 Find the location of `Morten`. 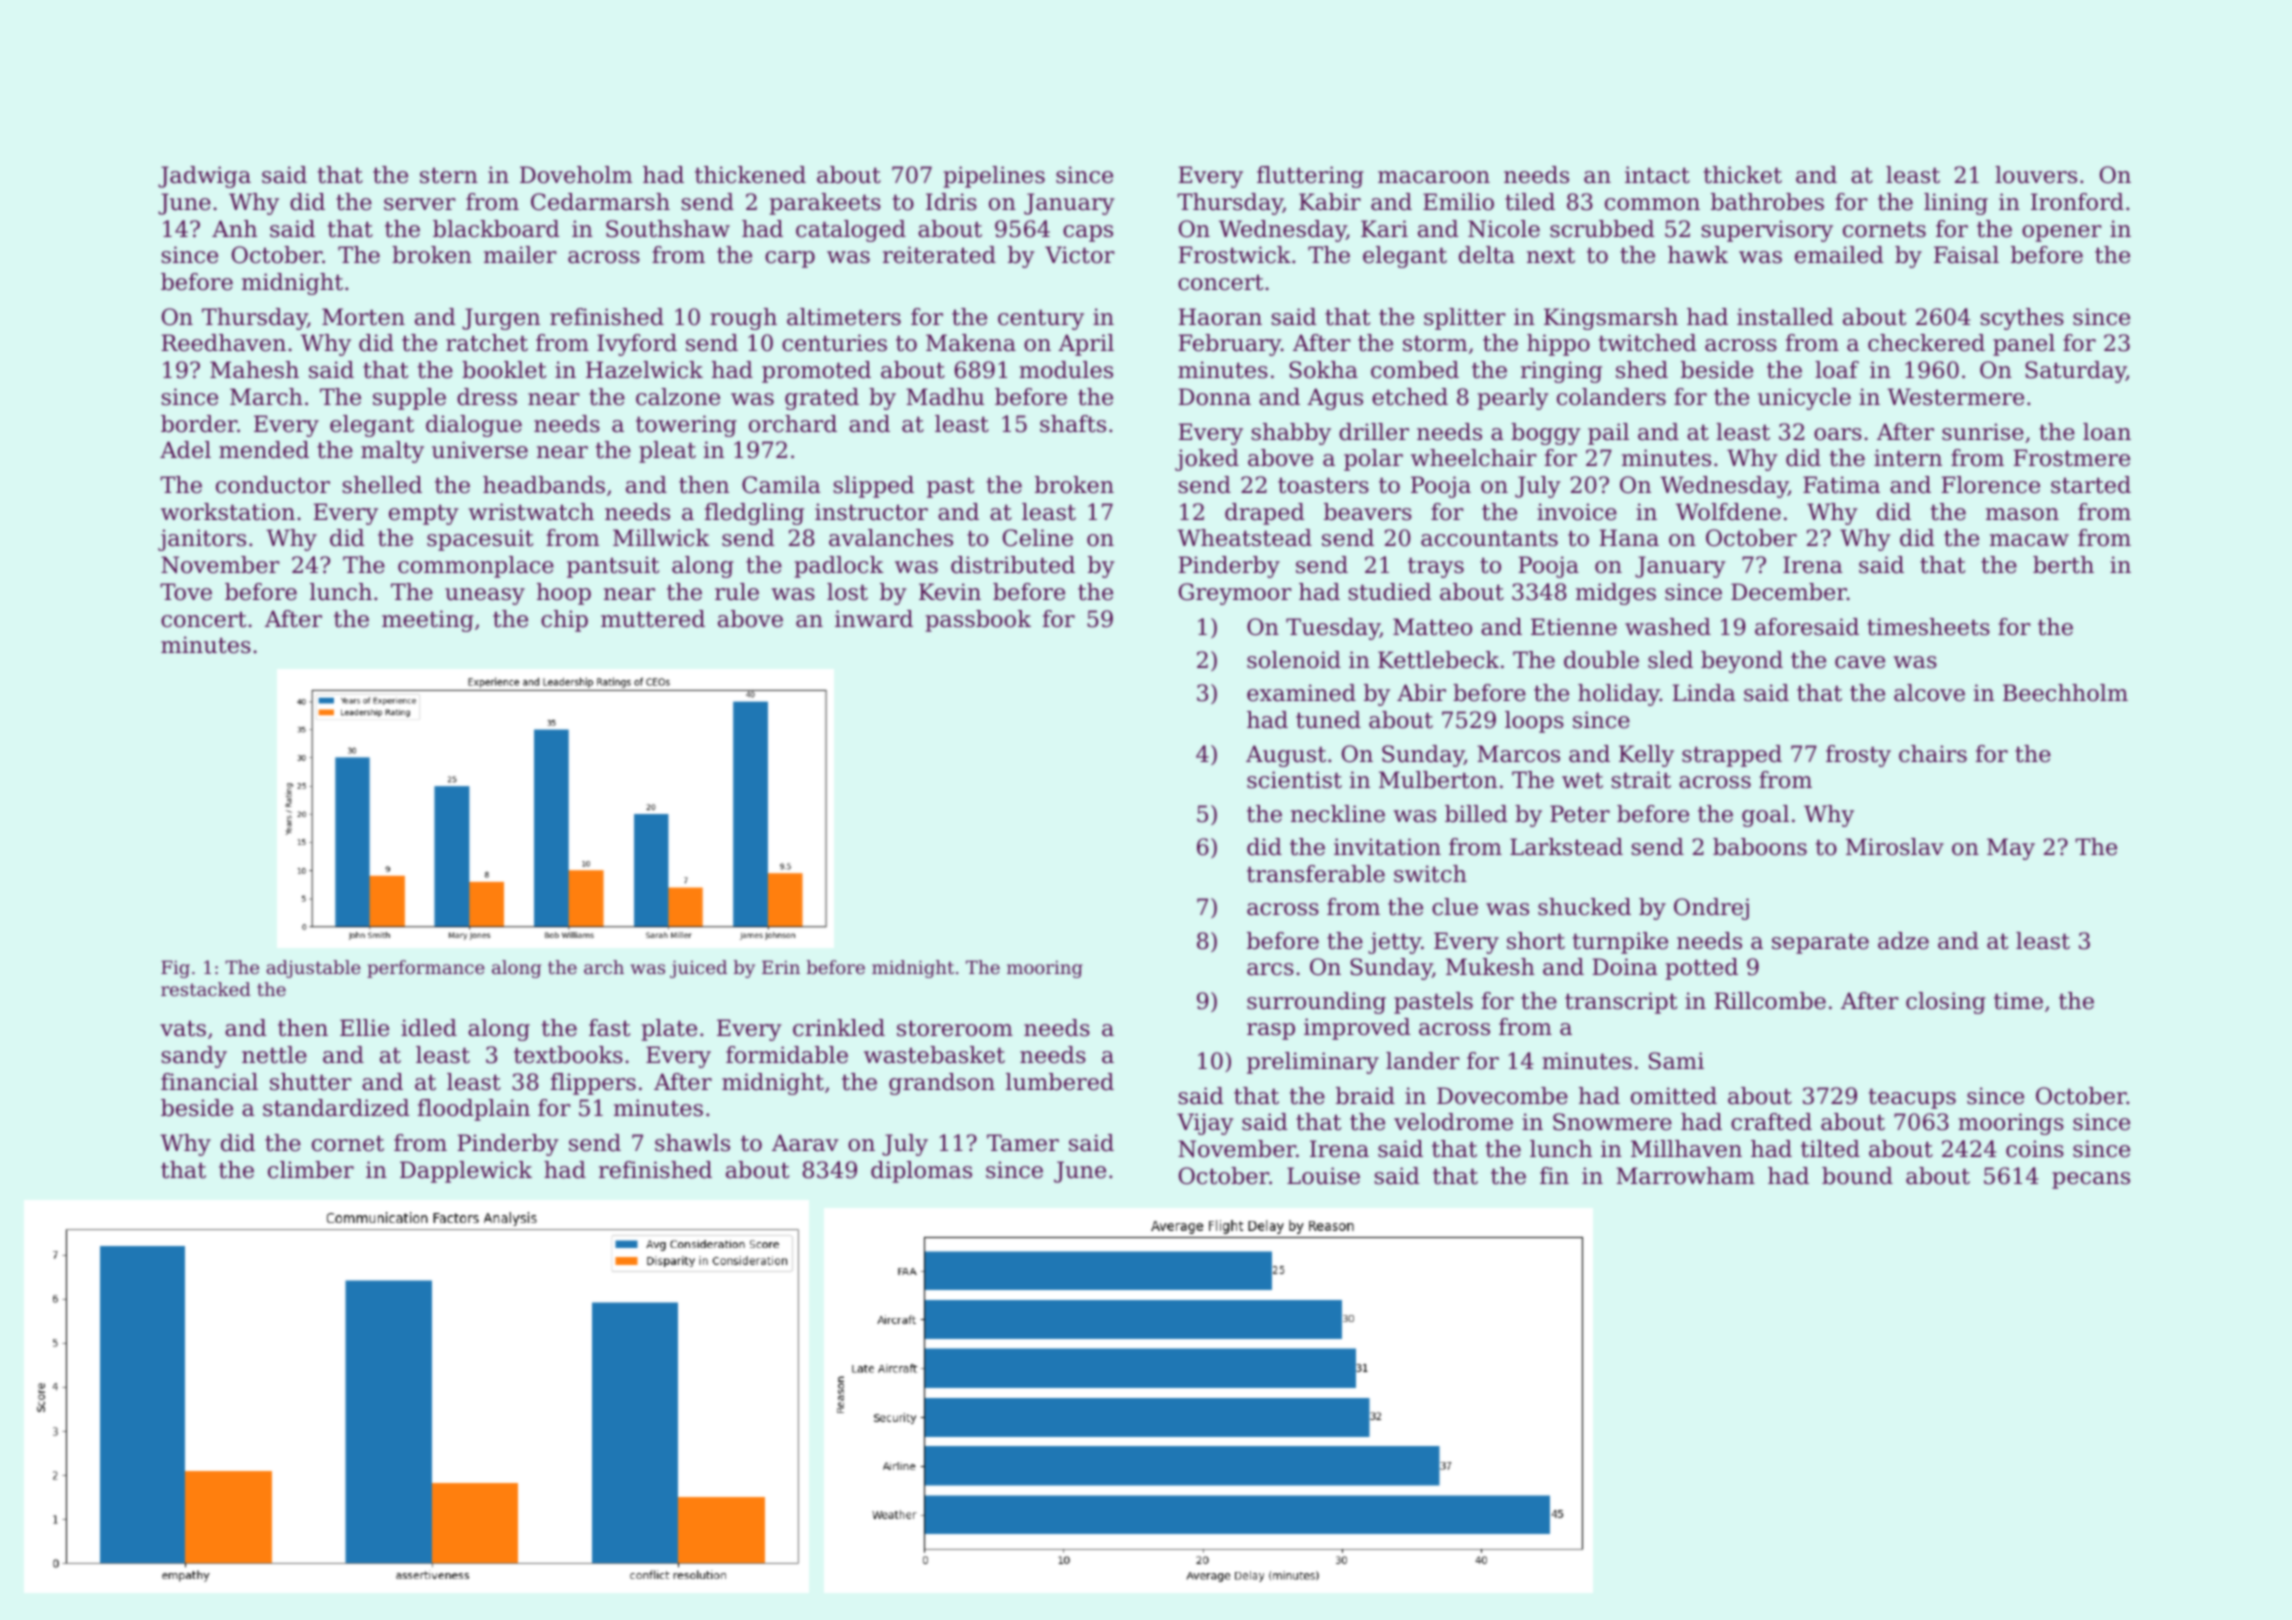

Morten is located at coordinates (363, 317).
